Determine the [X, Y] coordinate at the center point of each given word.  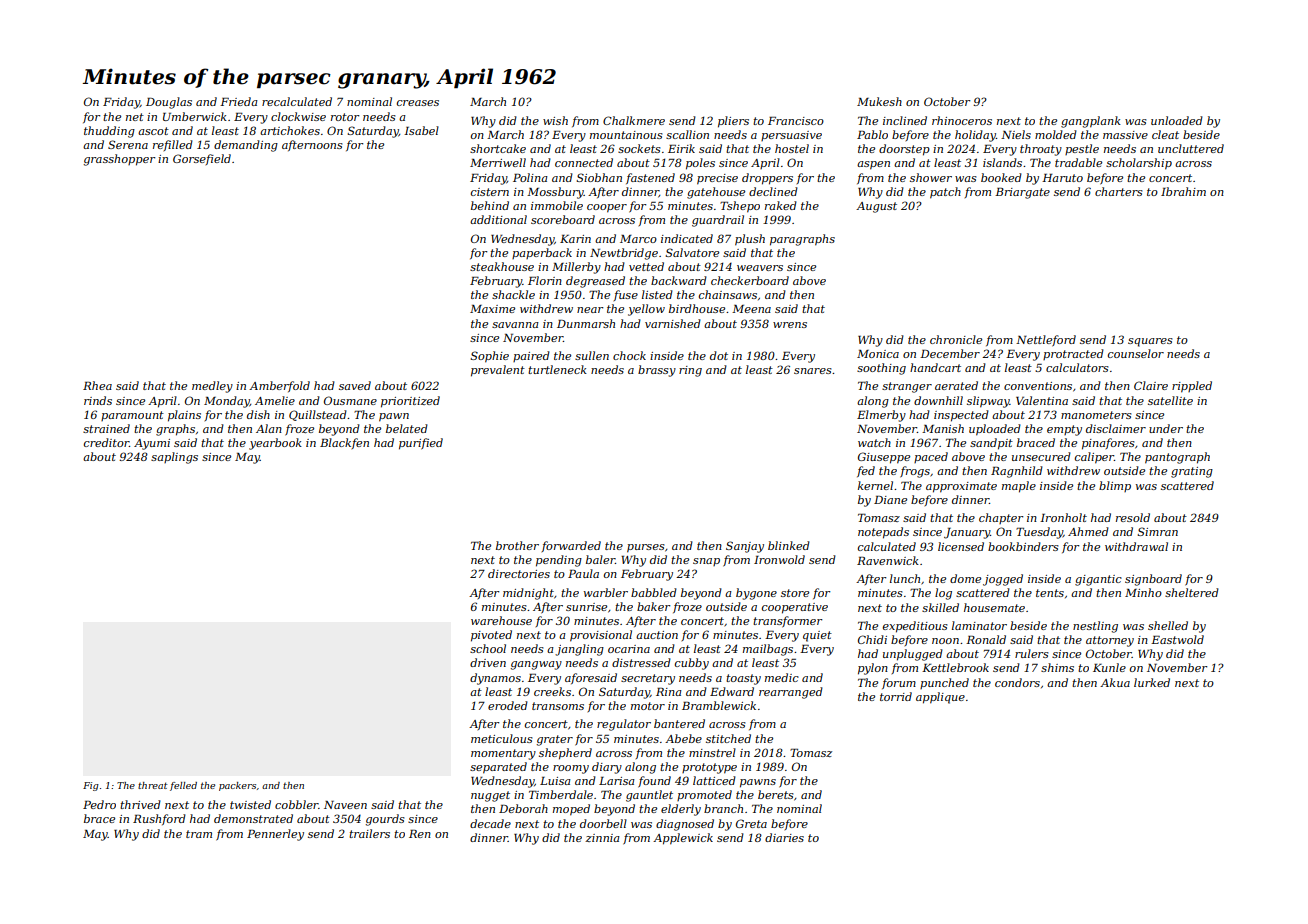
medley [212, 387]
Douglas [169, 103]
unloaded [1177, 120]
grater [555, 740]
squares [1150, 342]
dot [719, 355]
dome [965, 578]
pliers [733, 122]
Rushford [159, 819]
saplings [174, 458]
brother [517, 545]
